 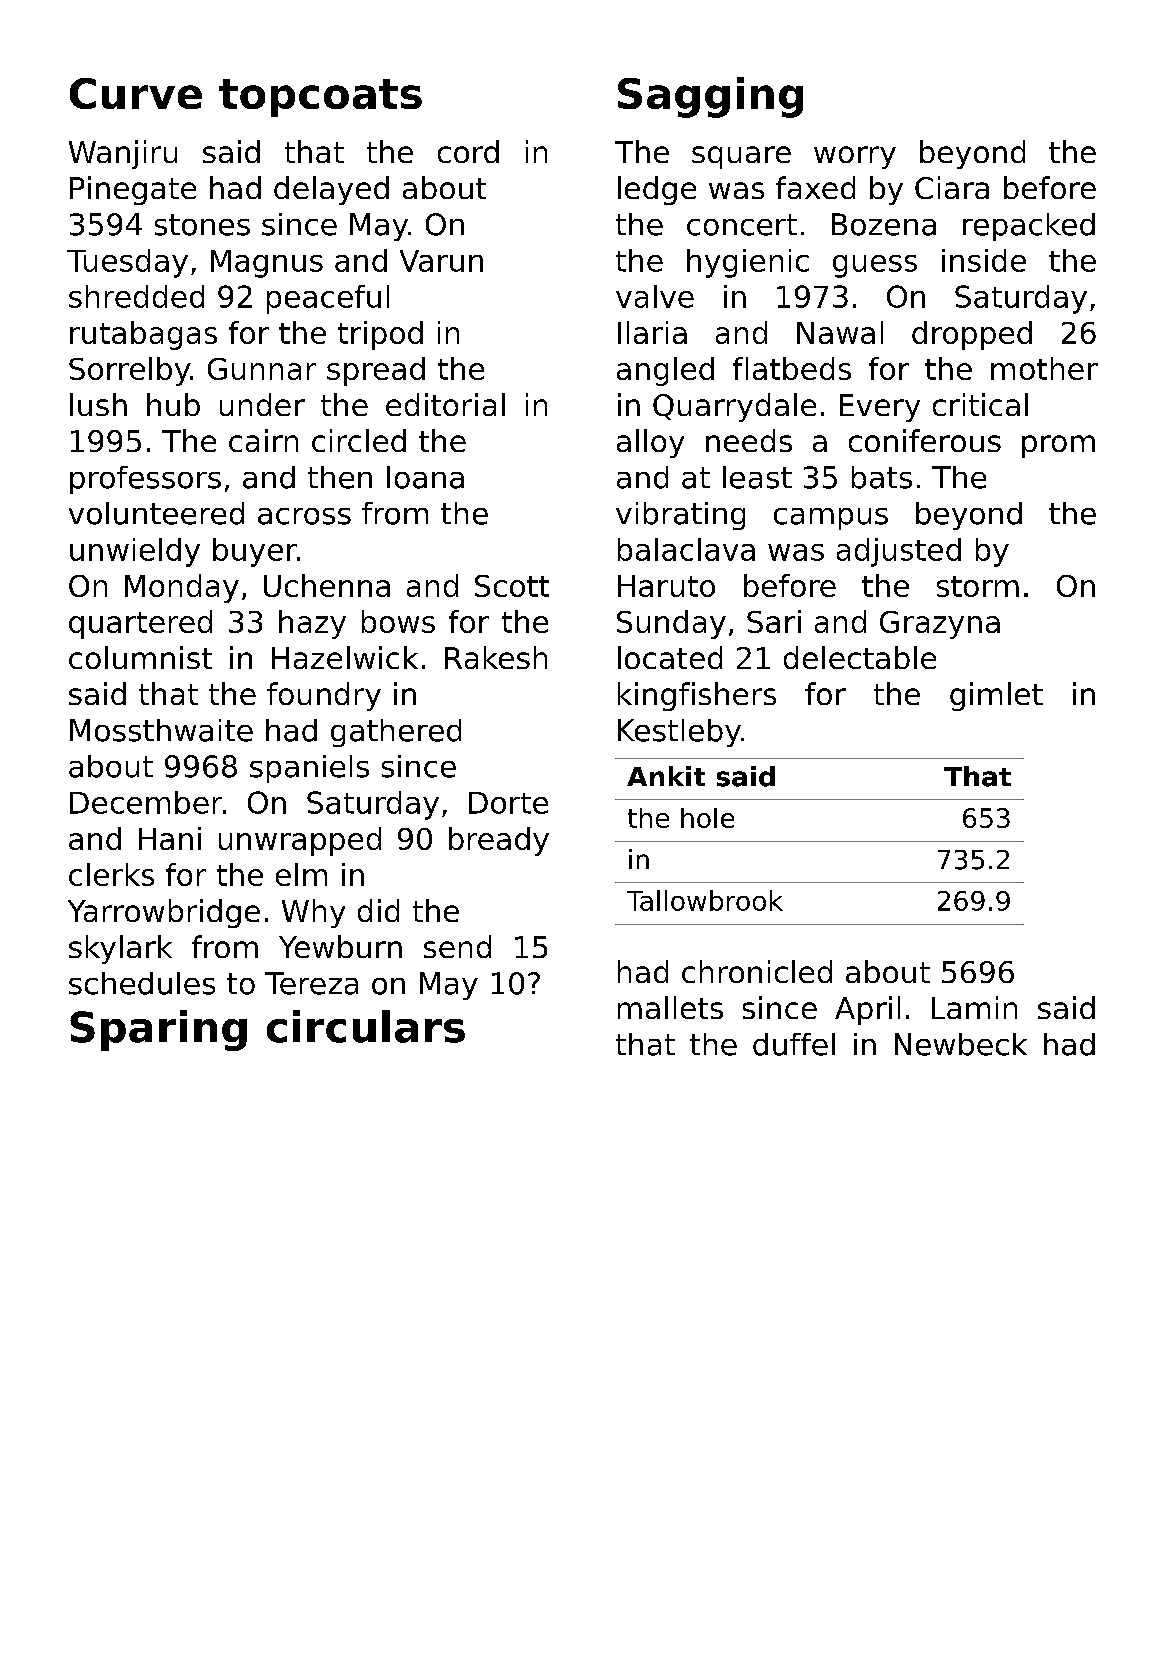 What do you see at coordinates (996, 696) in the image?
I see `gimlet` at bounding box center [996, 696].
